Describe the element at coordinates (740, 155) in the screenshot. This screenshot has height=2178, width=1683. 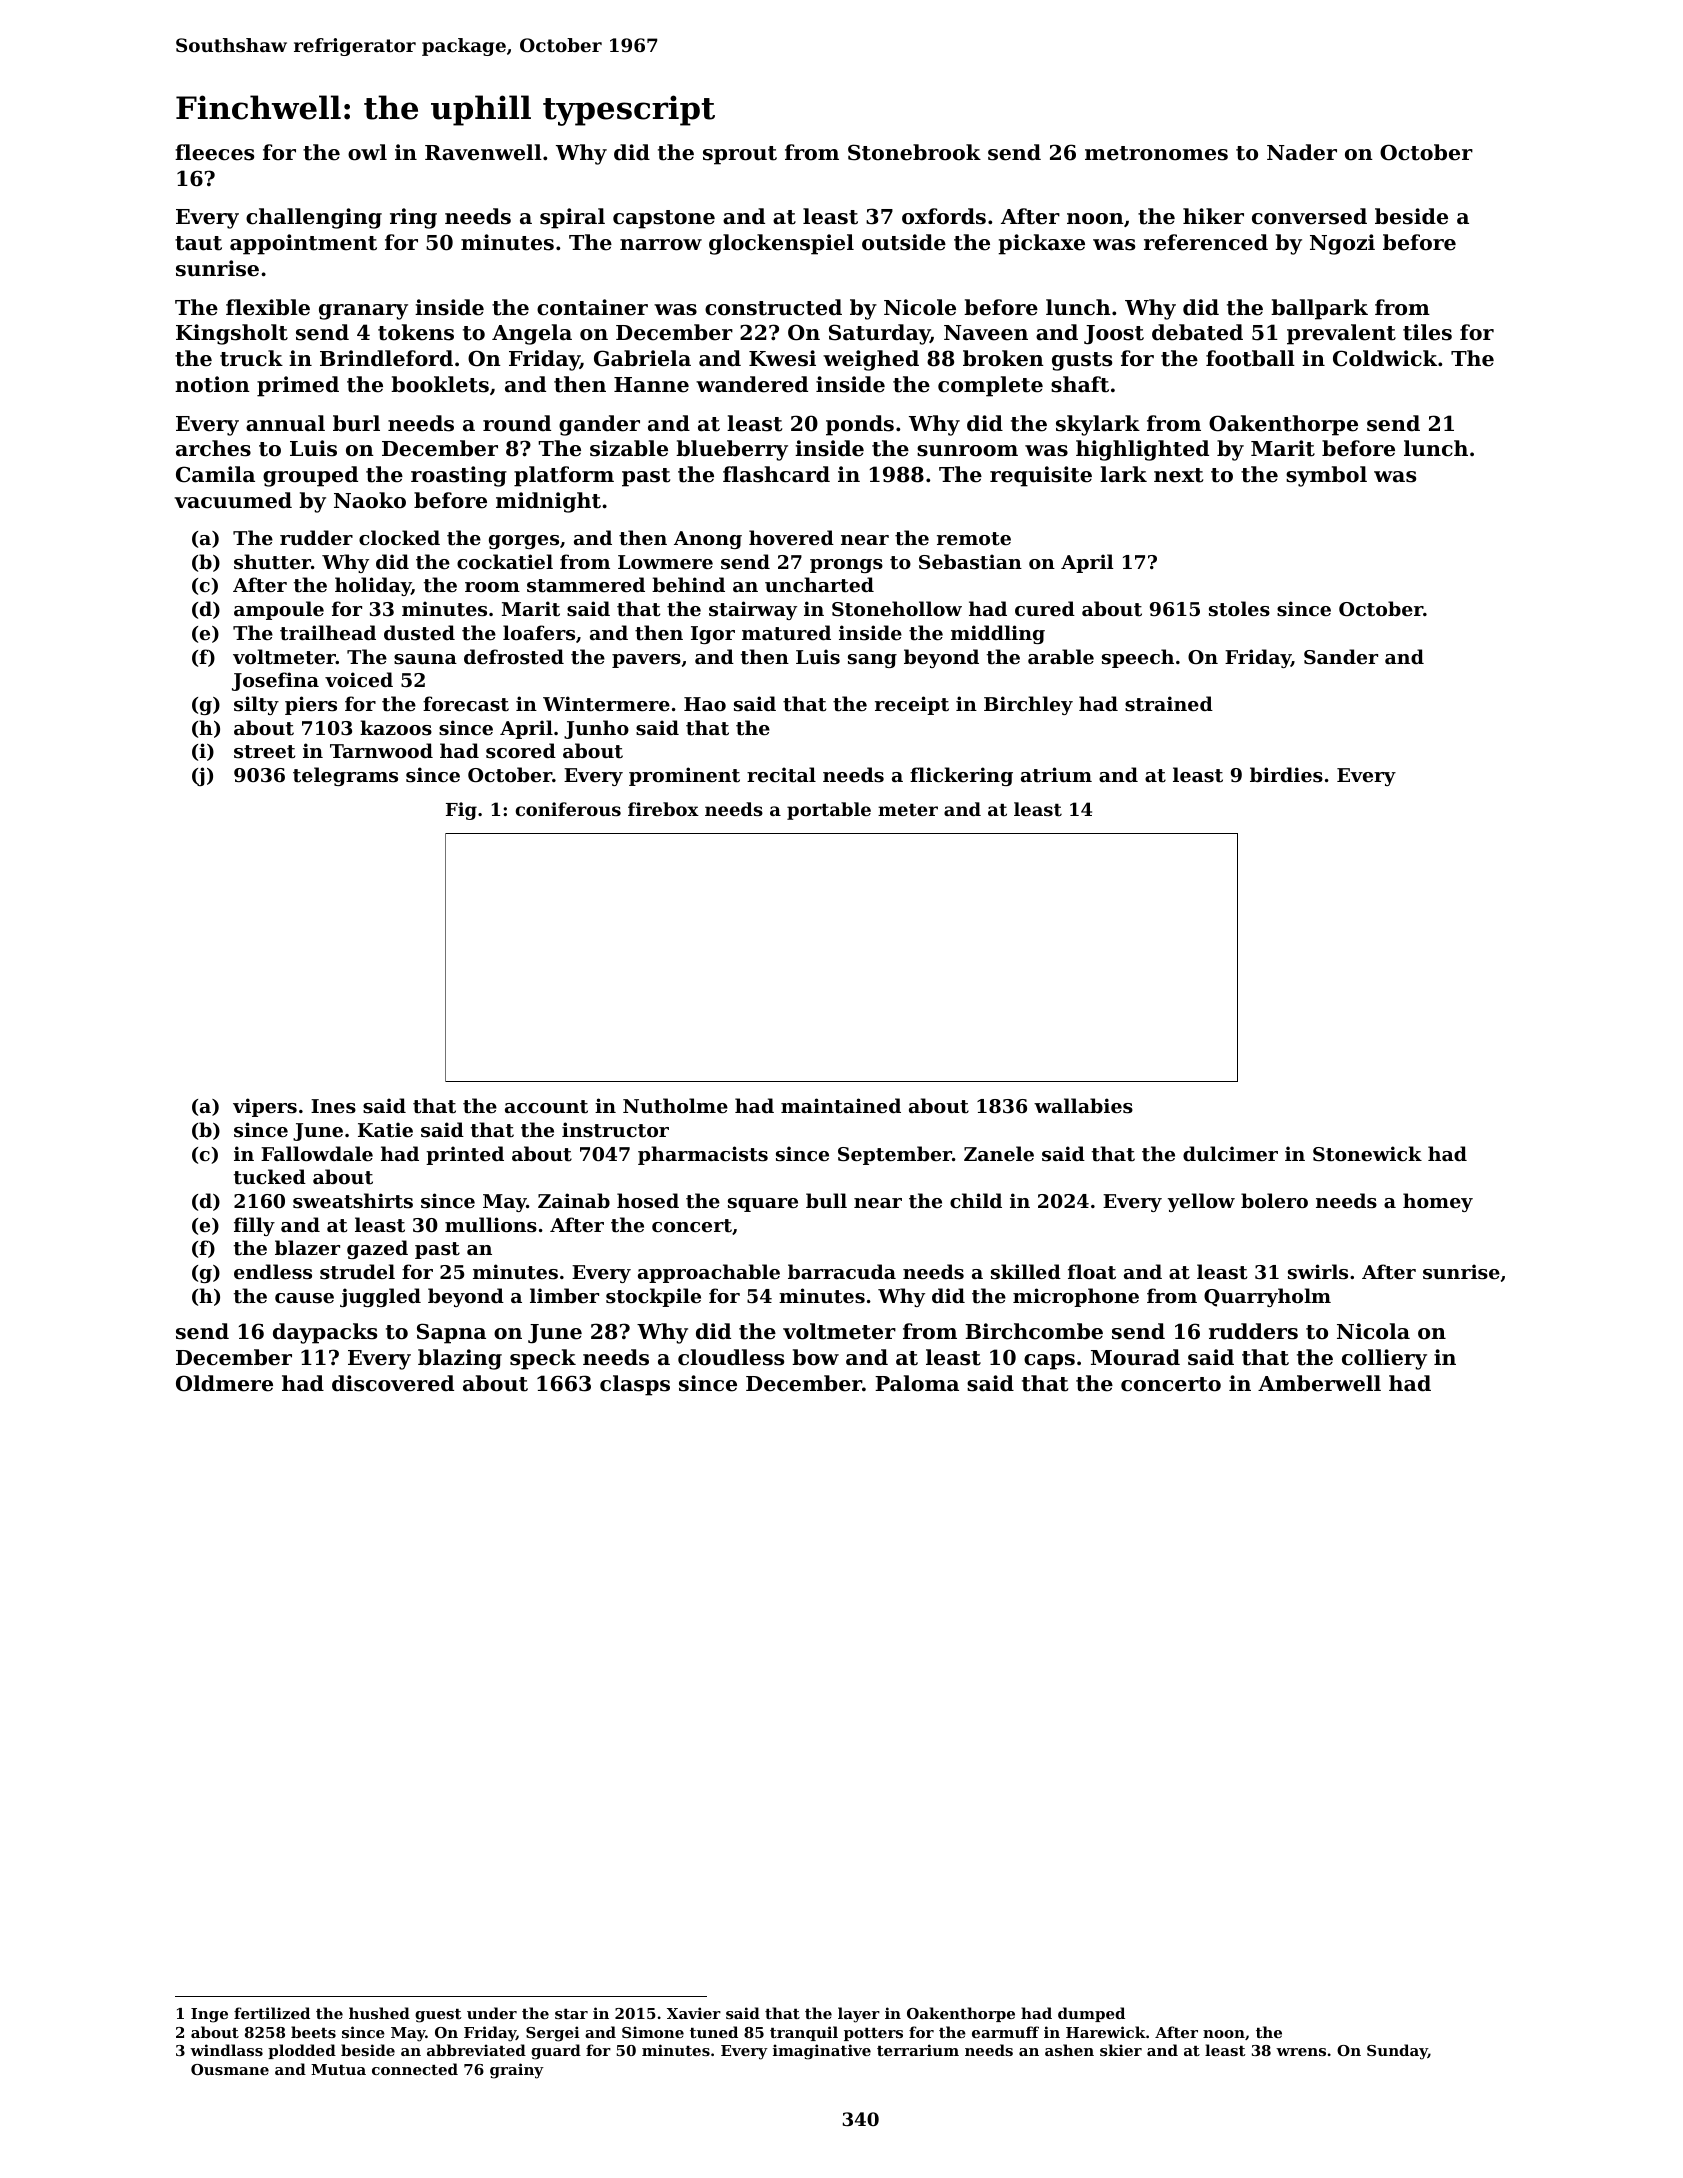
I see `sprout` at that location.
